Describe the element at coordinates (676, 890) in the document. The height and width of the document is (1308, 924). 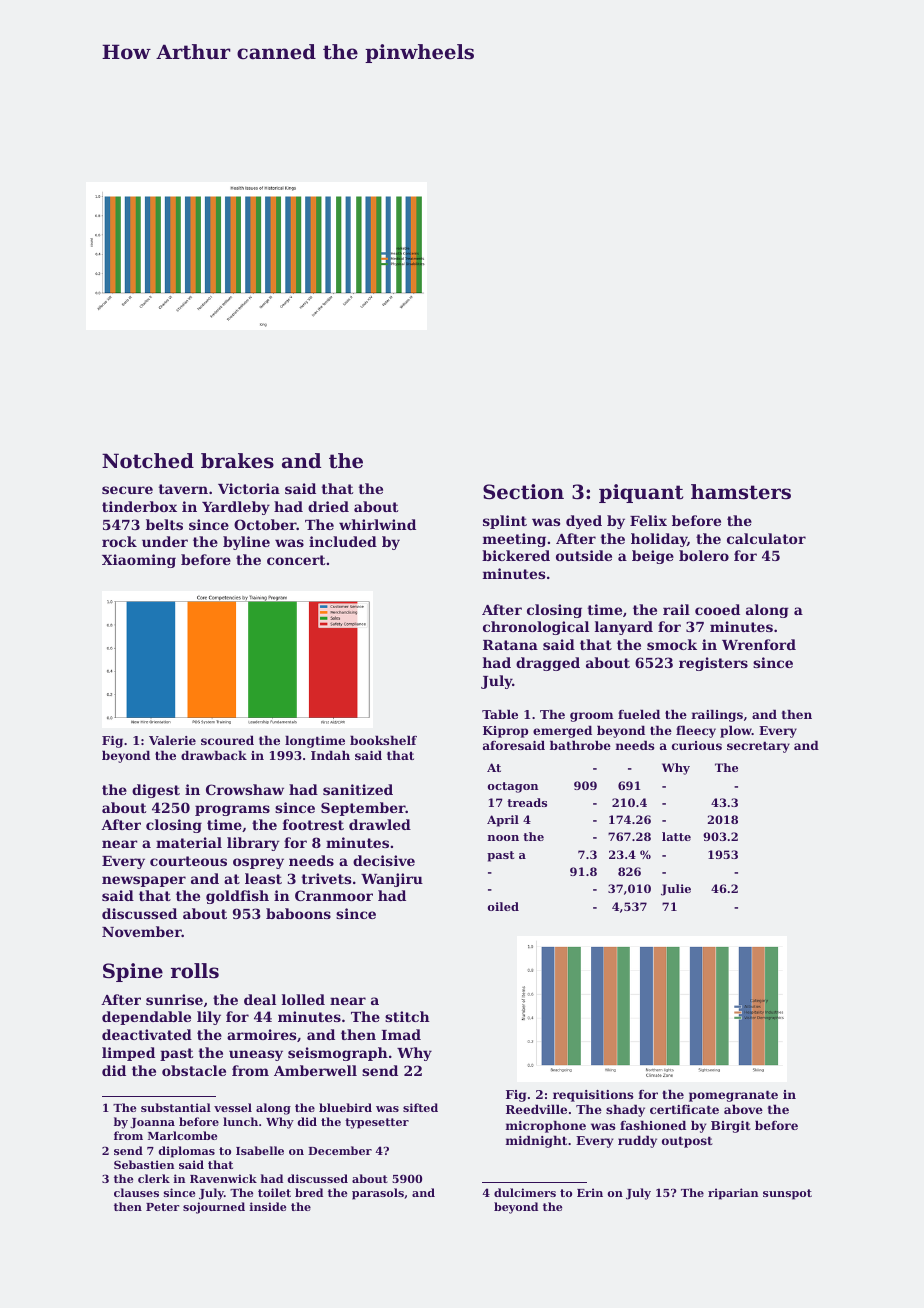
I see `Julie` at that location.
